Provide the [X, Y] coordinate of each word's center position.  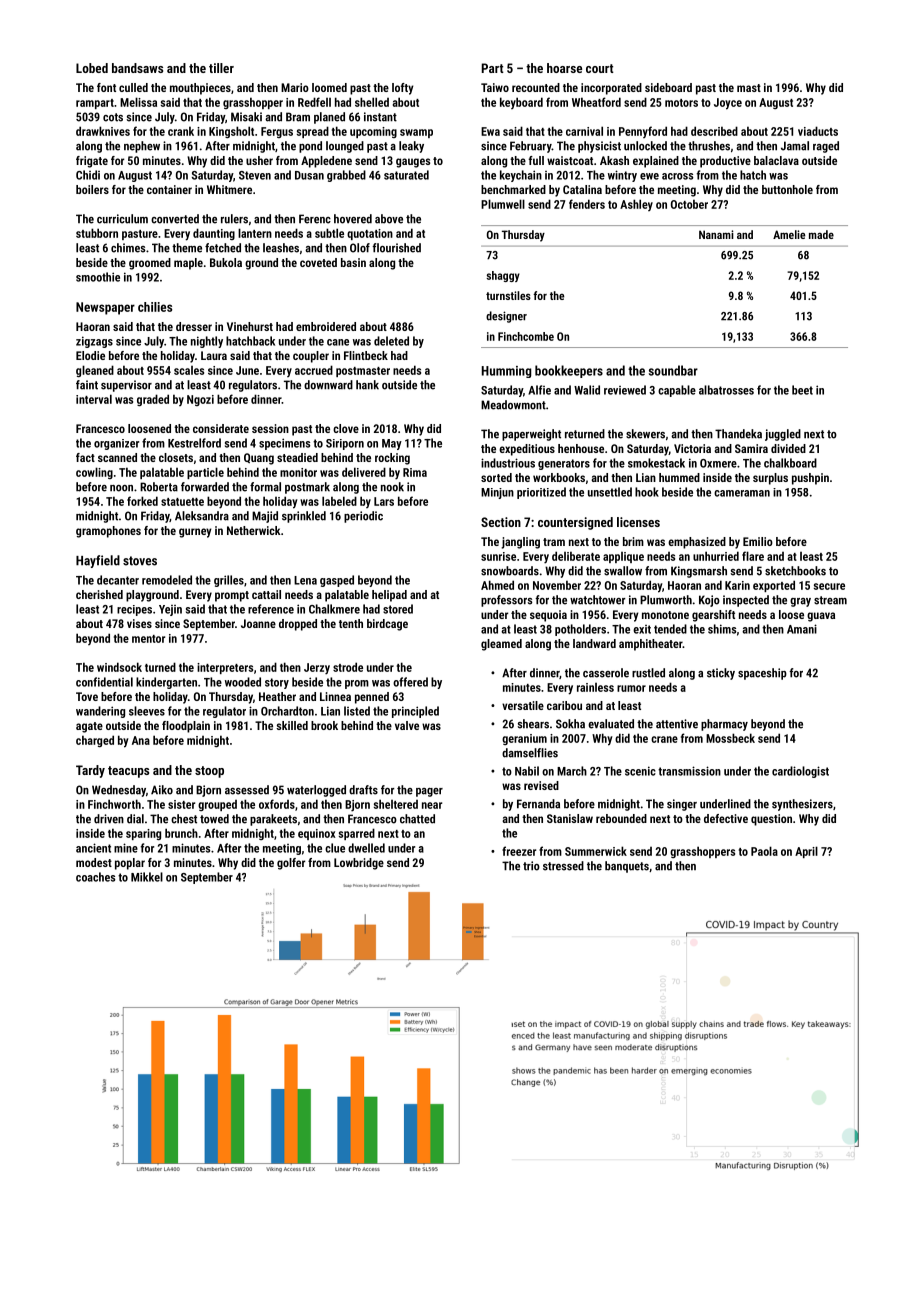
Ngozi [200, 400]
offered [410, 682]
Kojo [709, 601]
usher [259, 160]
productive [725, 162]
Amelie [789, 234]
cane [338, 342]
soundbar [673, 370]
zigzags [94, 342]
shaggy [503, 276]
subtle [329, 233]
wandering [100, 712]
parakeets [273, 820]
